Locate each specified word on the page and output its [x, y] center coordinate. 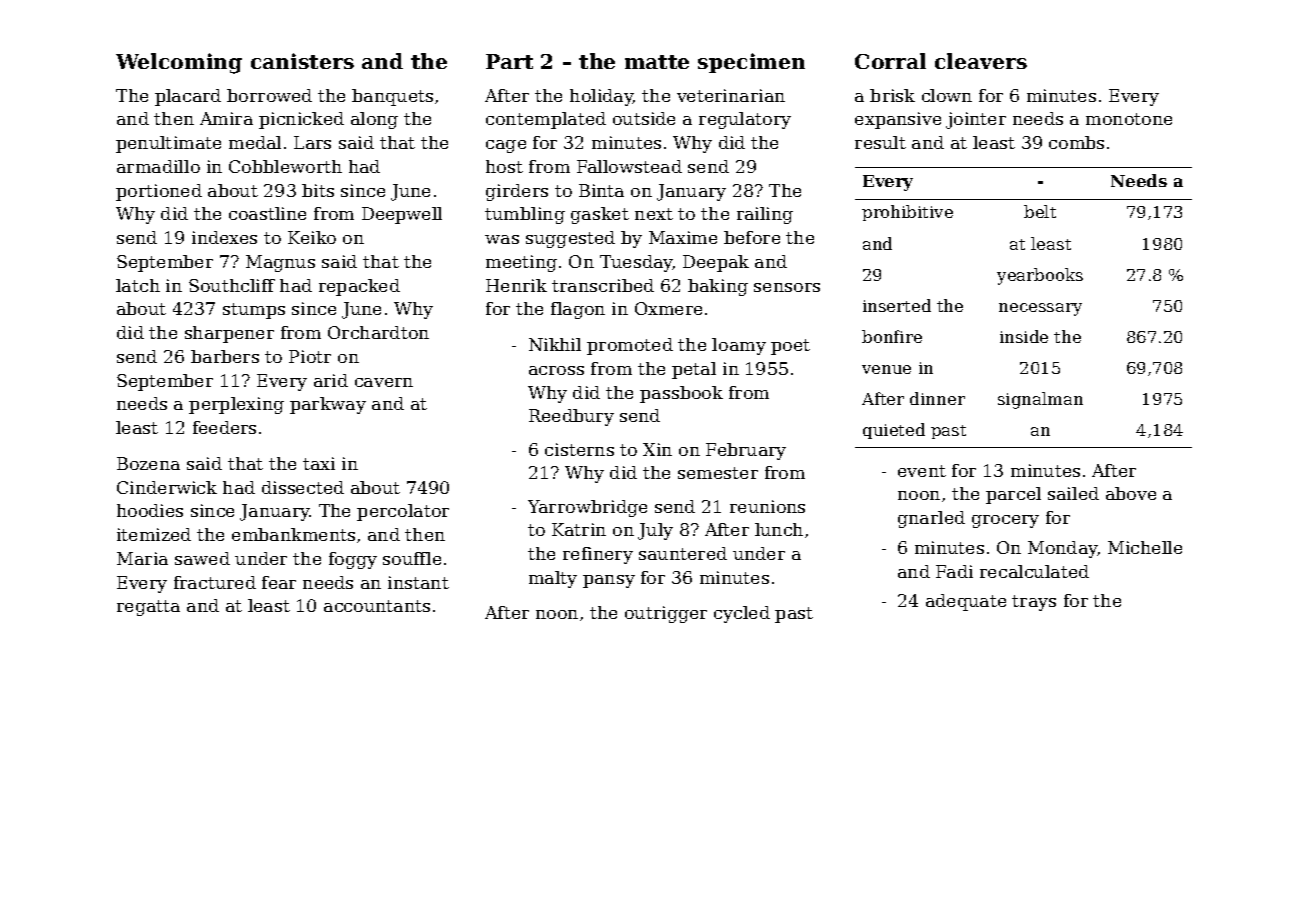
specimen [751, 63]
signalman [1040, 400]
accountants [377, 606]
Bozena [148, 463]
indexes [224, 237]
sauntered [683, 553]
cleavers [981, 61]
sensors [787, 287]
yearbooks [1040, 276]
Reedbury [571, 417]
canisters [302, 61]
